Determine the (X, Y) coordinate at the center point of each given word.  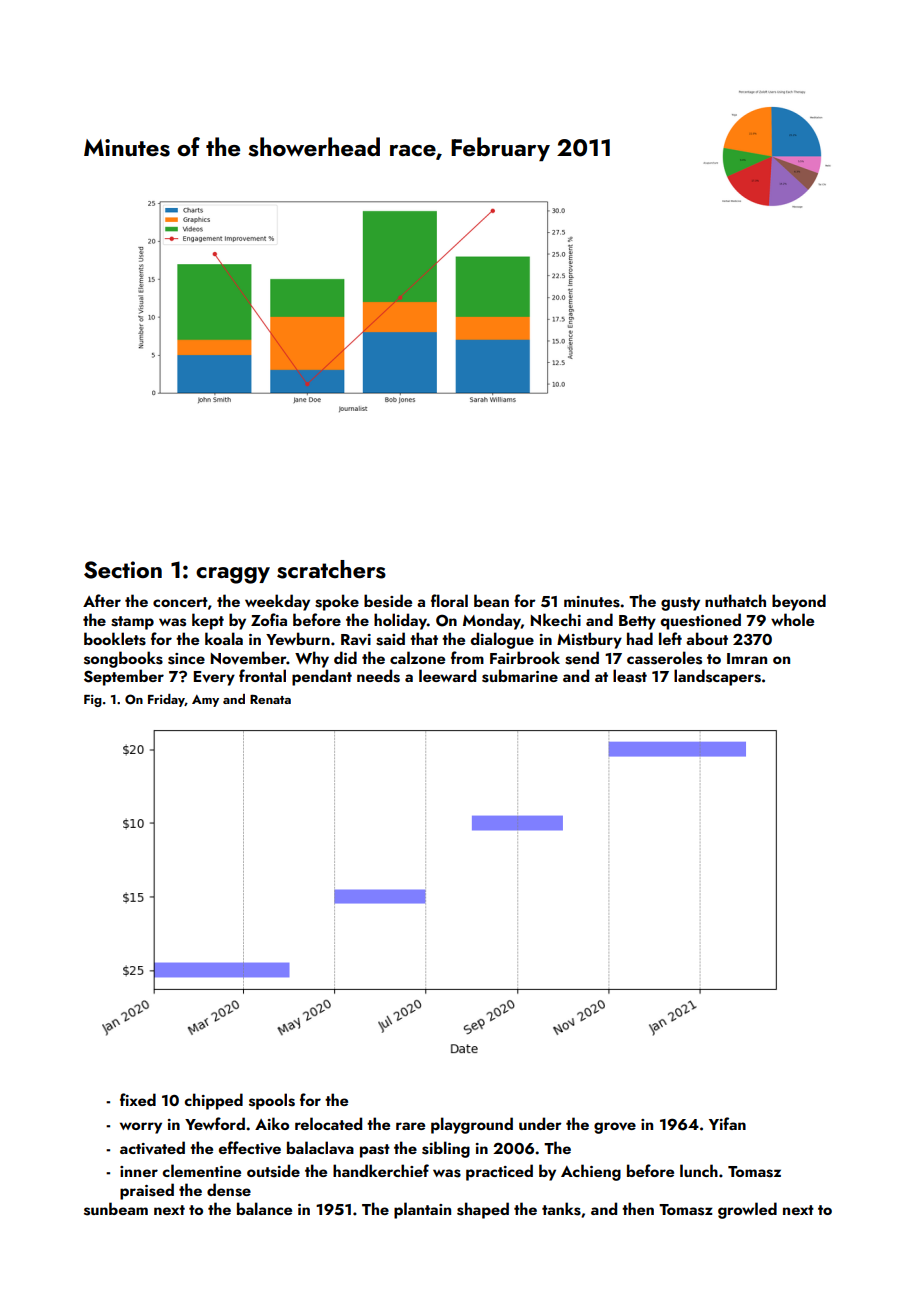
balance (264, 1208)
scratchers (331, 569)
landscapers (717, 677)
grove (615, 1128)
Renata (270, 699)
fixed (138, 1099)
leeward (447, 675)
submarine (520, 676)
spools (272, 1101)
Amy (205, 701)
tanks (561, 1209)
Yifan (727, 1123)
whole (792, 619)
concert (180, 602)
